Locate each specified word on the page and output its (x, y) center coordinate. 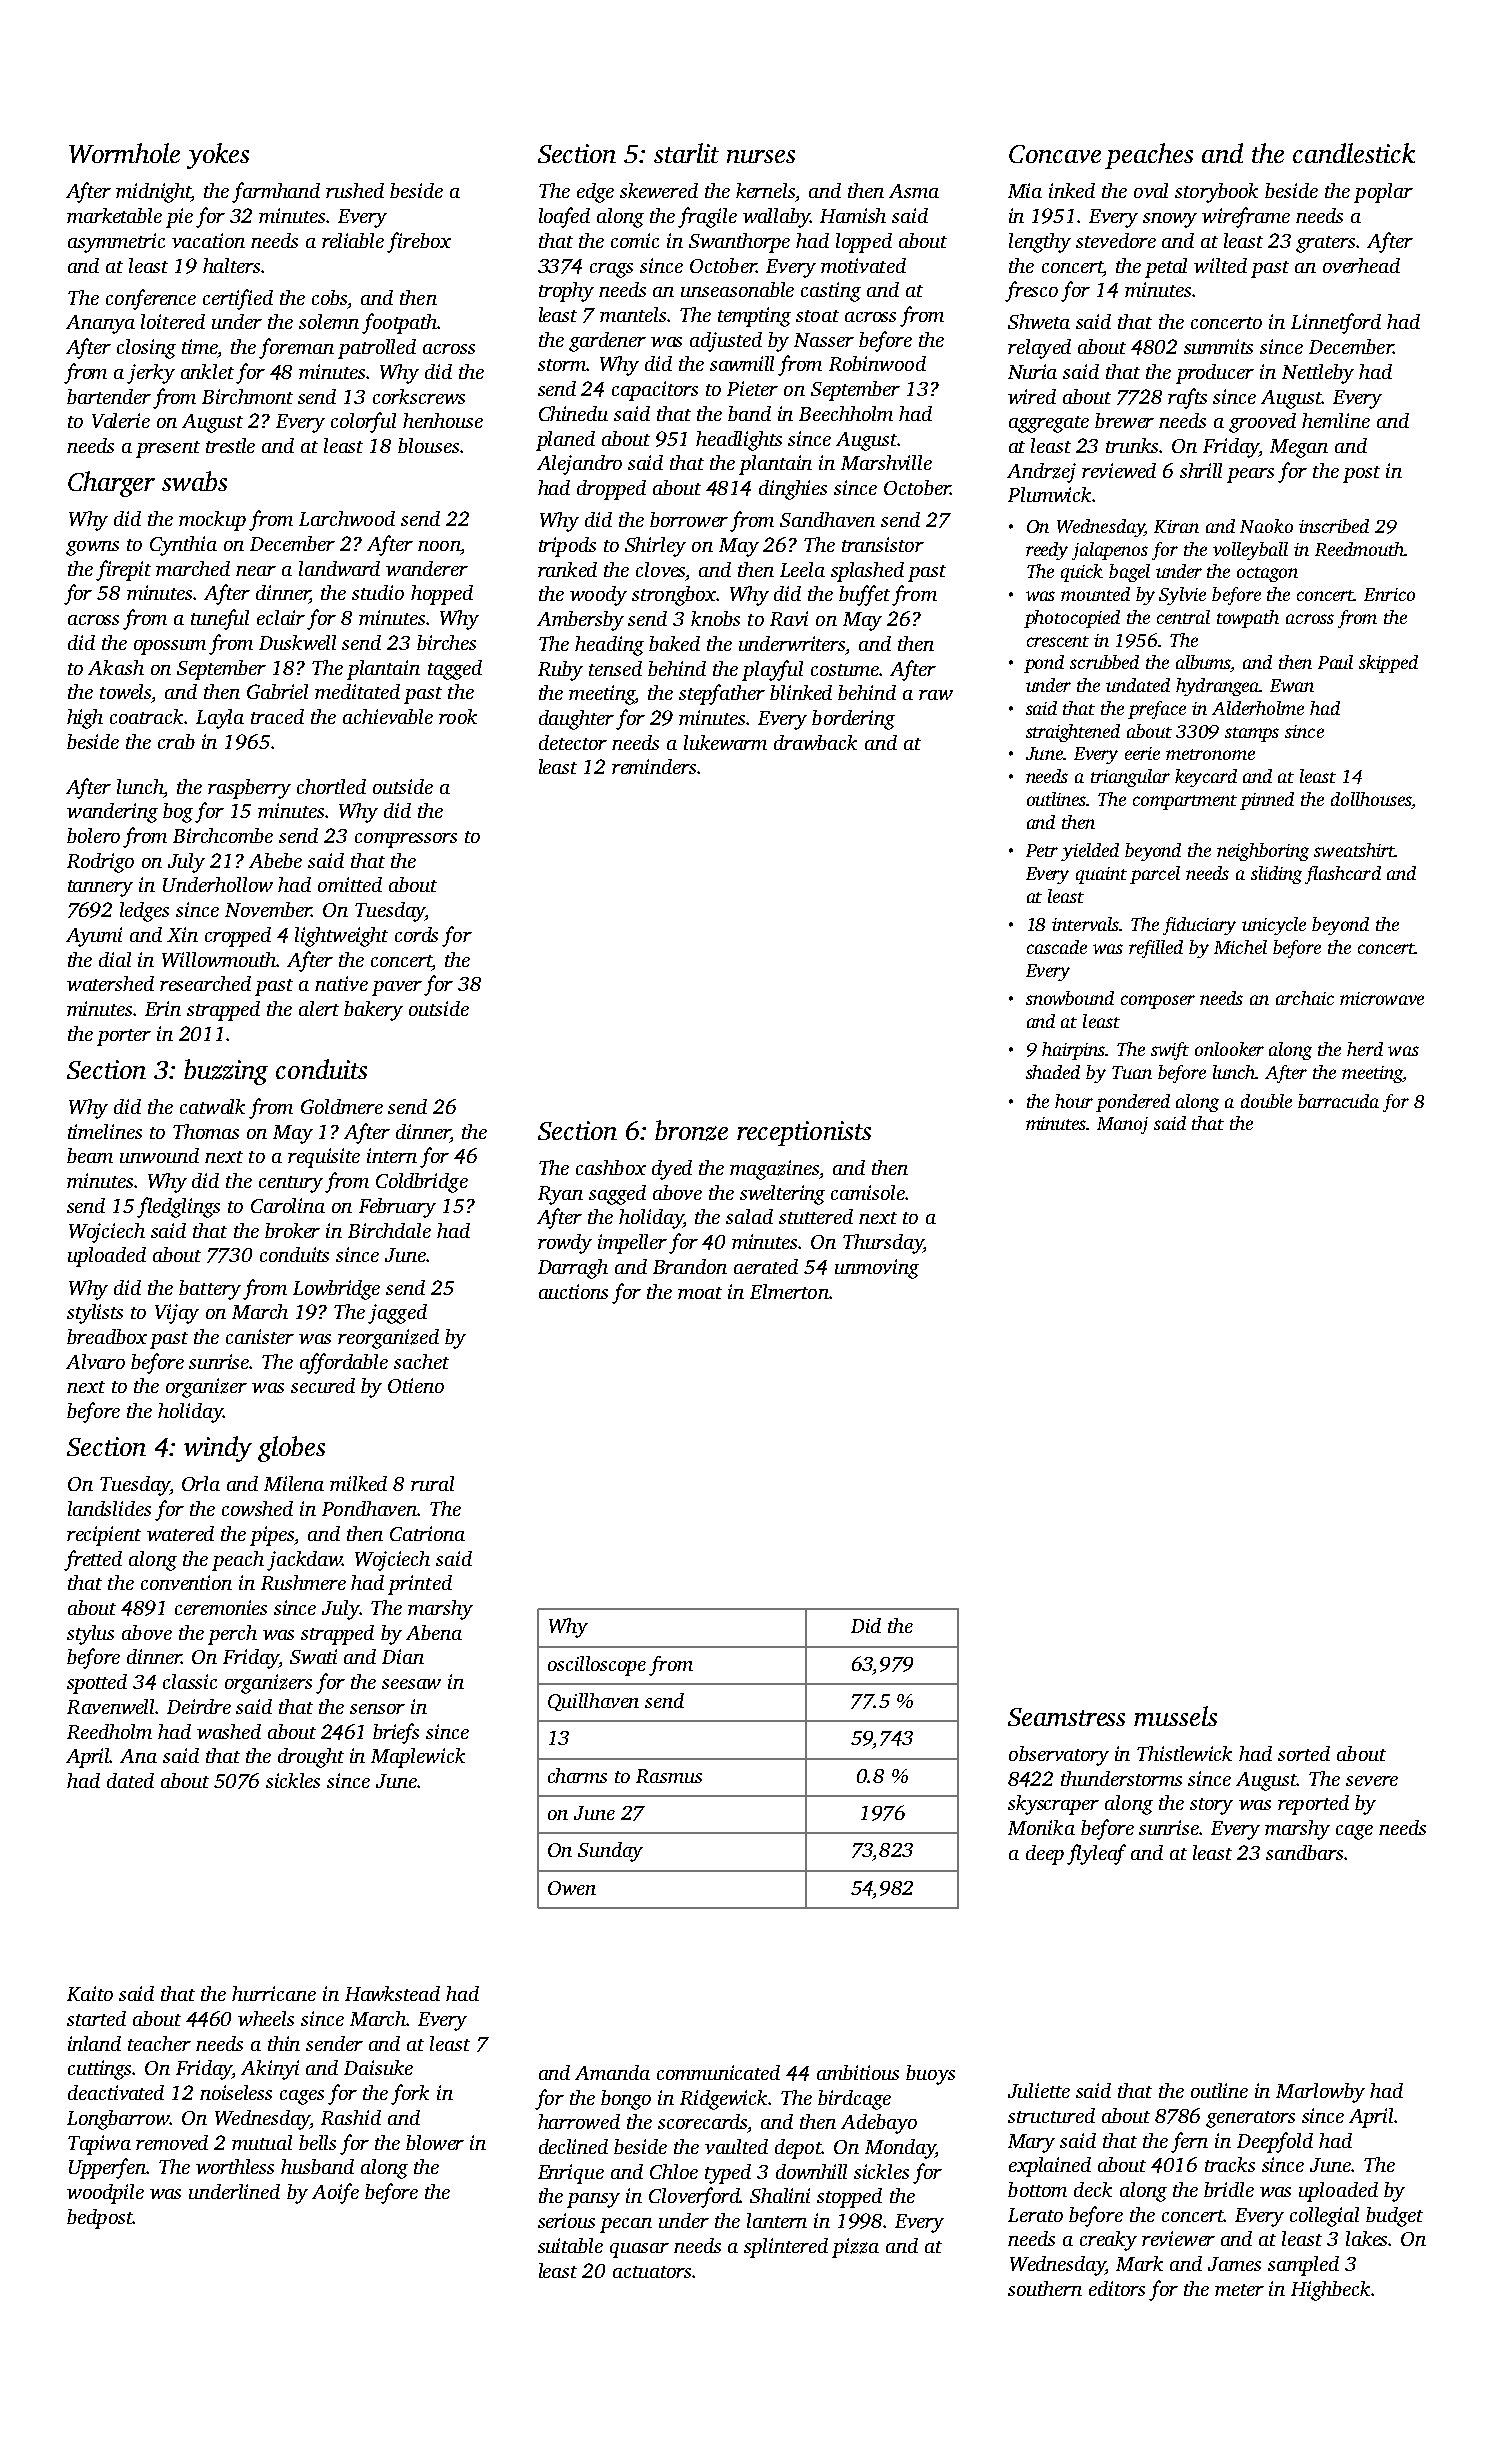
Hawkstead (392, 1993)
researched (205, 983)
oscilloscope (597, 1666)
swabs (194, 481)
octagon (1267, 574)
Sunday (610, 1852)
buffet (864, 595)
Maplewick (418, 1758)
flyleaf (1096, 1854)
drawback (815, 742)
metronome (1210, 754)
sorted (1304, 1753)
